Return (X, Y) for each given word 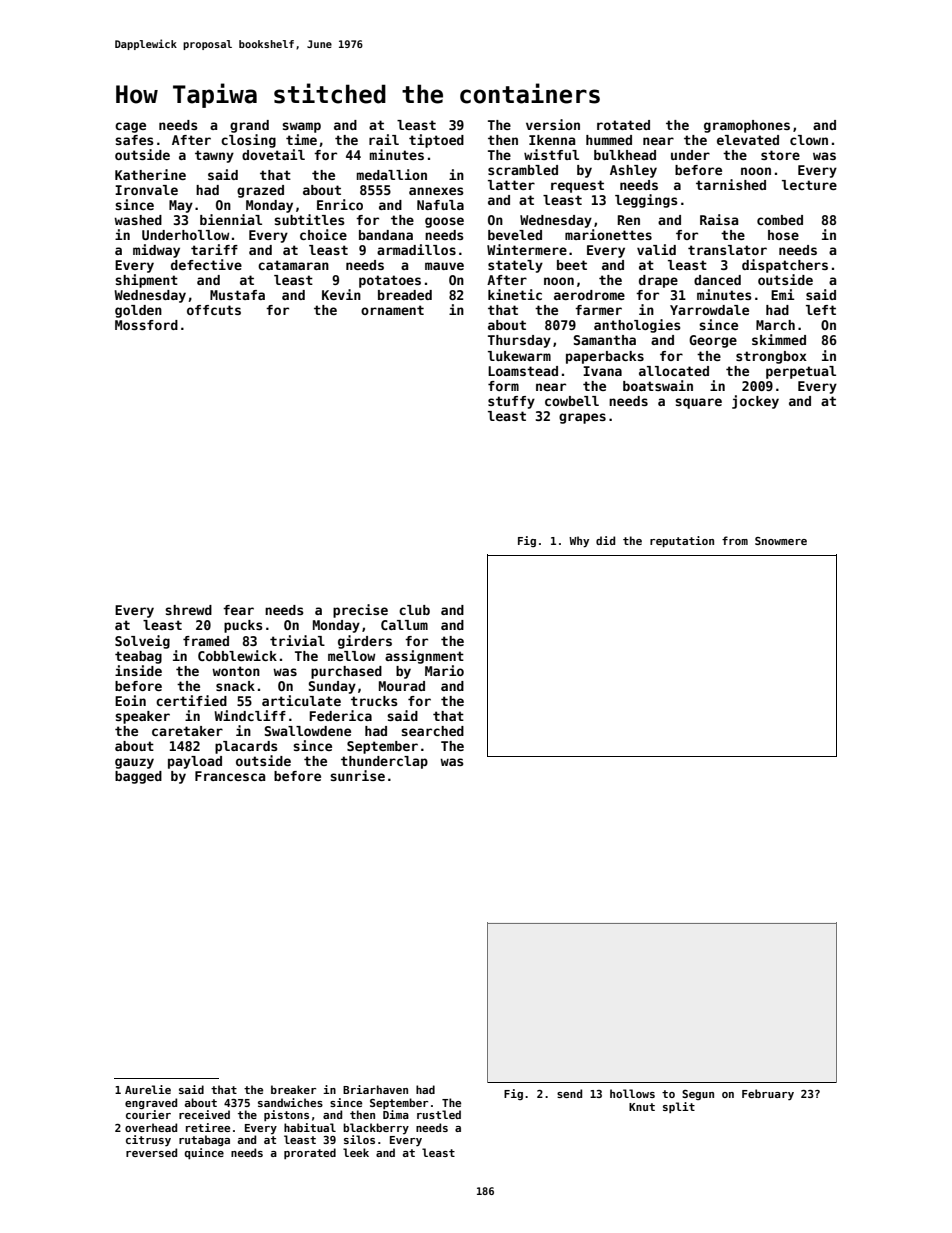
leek (356, 1152)
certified (191, 700)
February (768, 1094)
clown (809, 140)
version (553, 124)
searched (432, 731)
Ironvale (146, 190)
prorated (310, 1153)
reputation (682, 542)
